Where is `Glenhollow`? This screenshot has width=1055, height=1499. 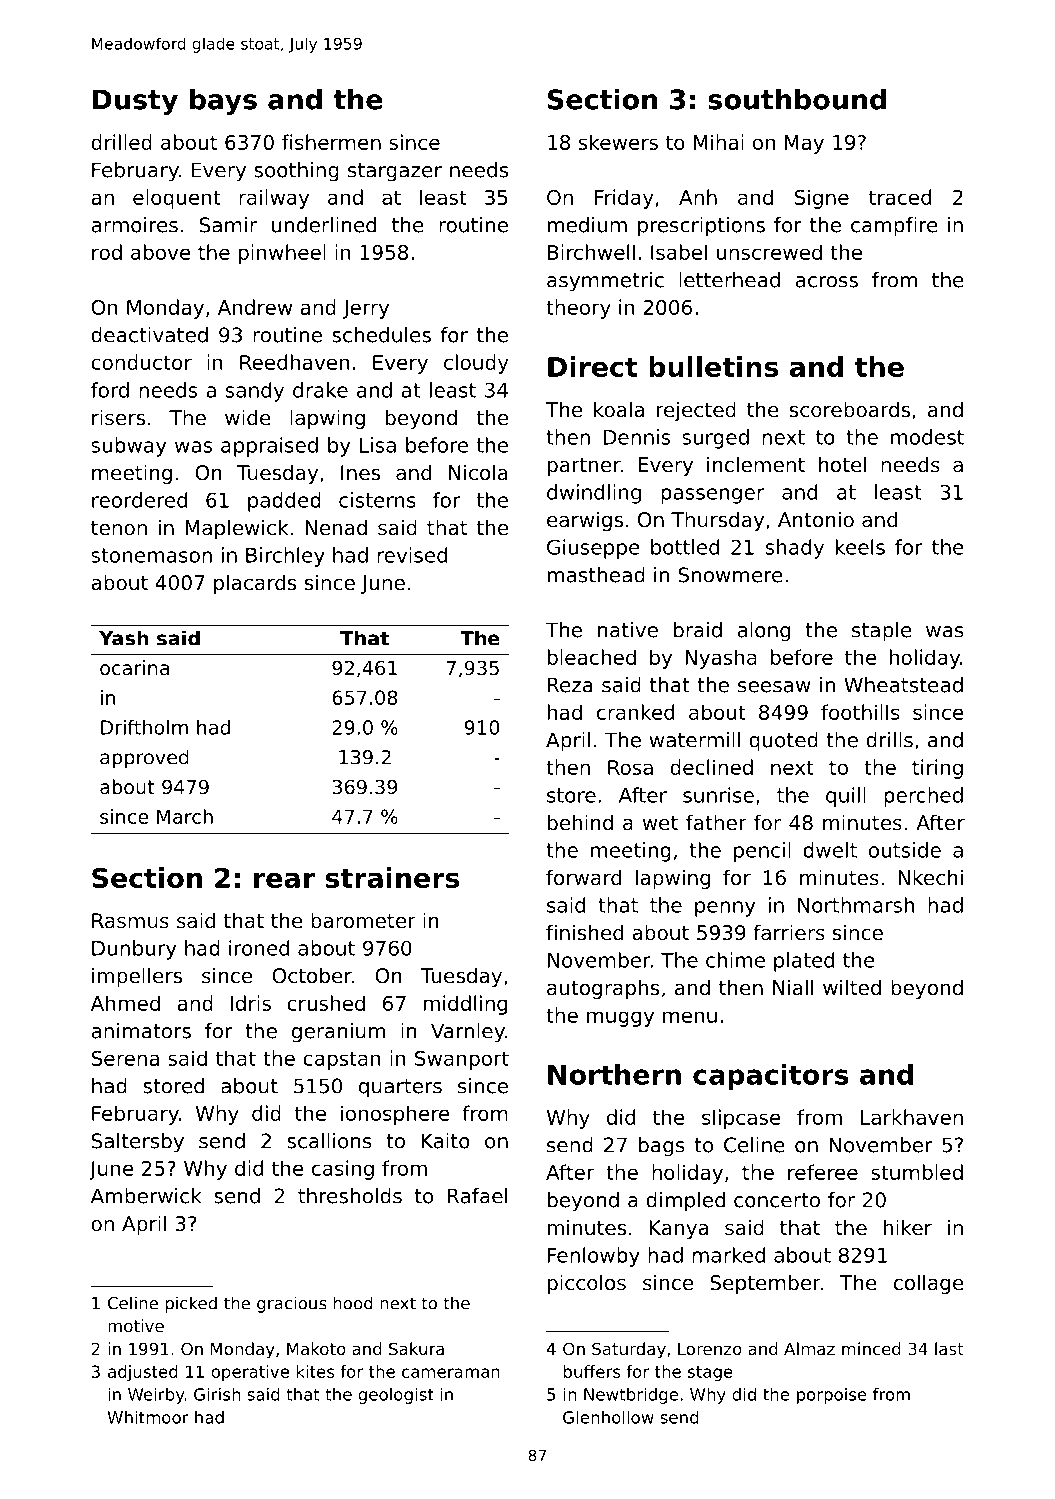
Glenhollow is located at coordinates (608, 1417).
